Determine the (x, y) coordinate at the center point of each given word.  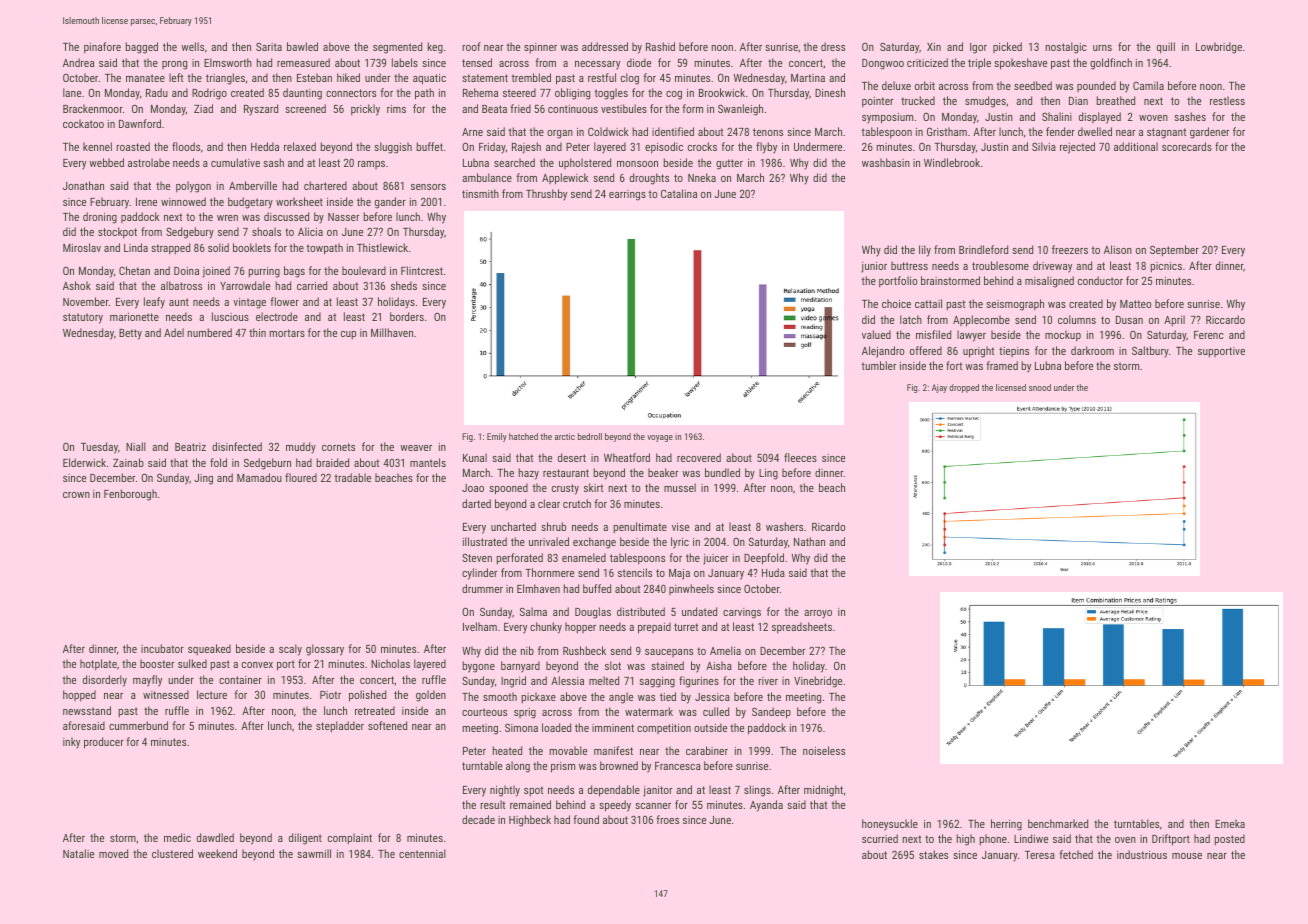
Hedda (265, 146)
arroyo (818, 614)
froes (667, 819)
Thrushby (546, 195)
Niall (136, 446)
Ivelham (480, 626)
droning (100, 218)
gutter (729, 164)
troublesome (1000, 265)
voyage (660, 438)
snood (1040, 387)
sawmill (314, 853)
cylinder (479, 574)
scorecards (1187, 146)
